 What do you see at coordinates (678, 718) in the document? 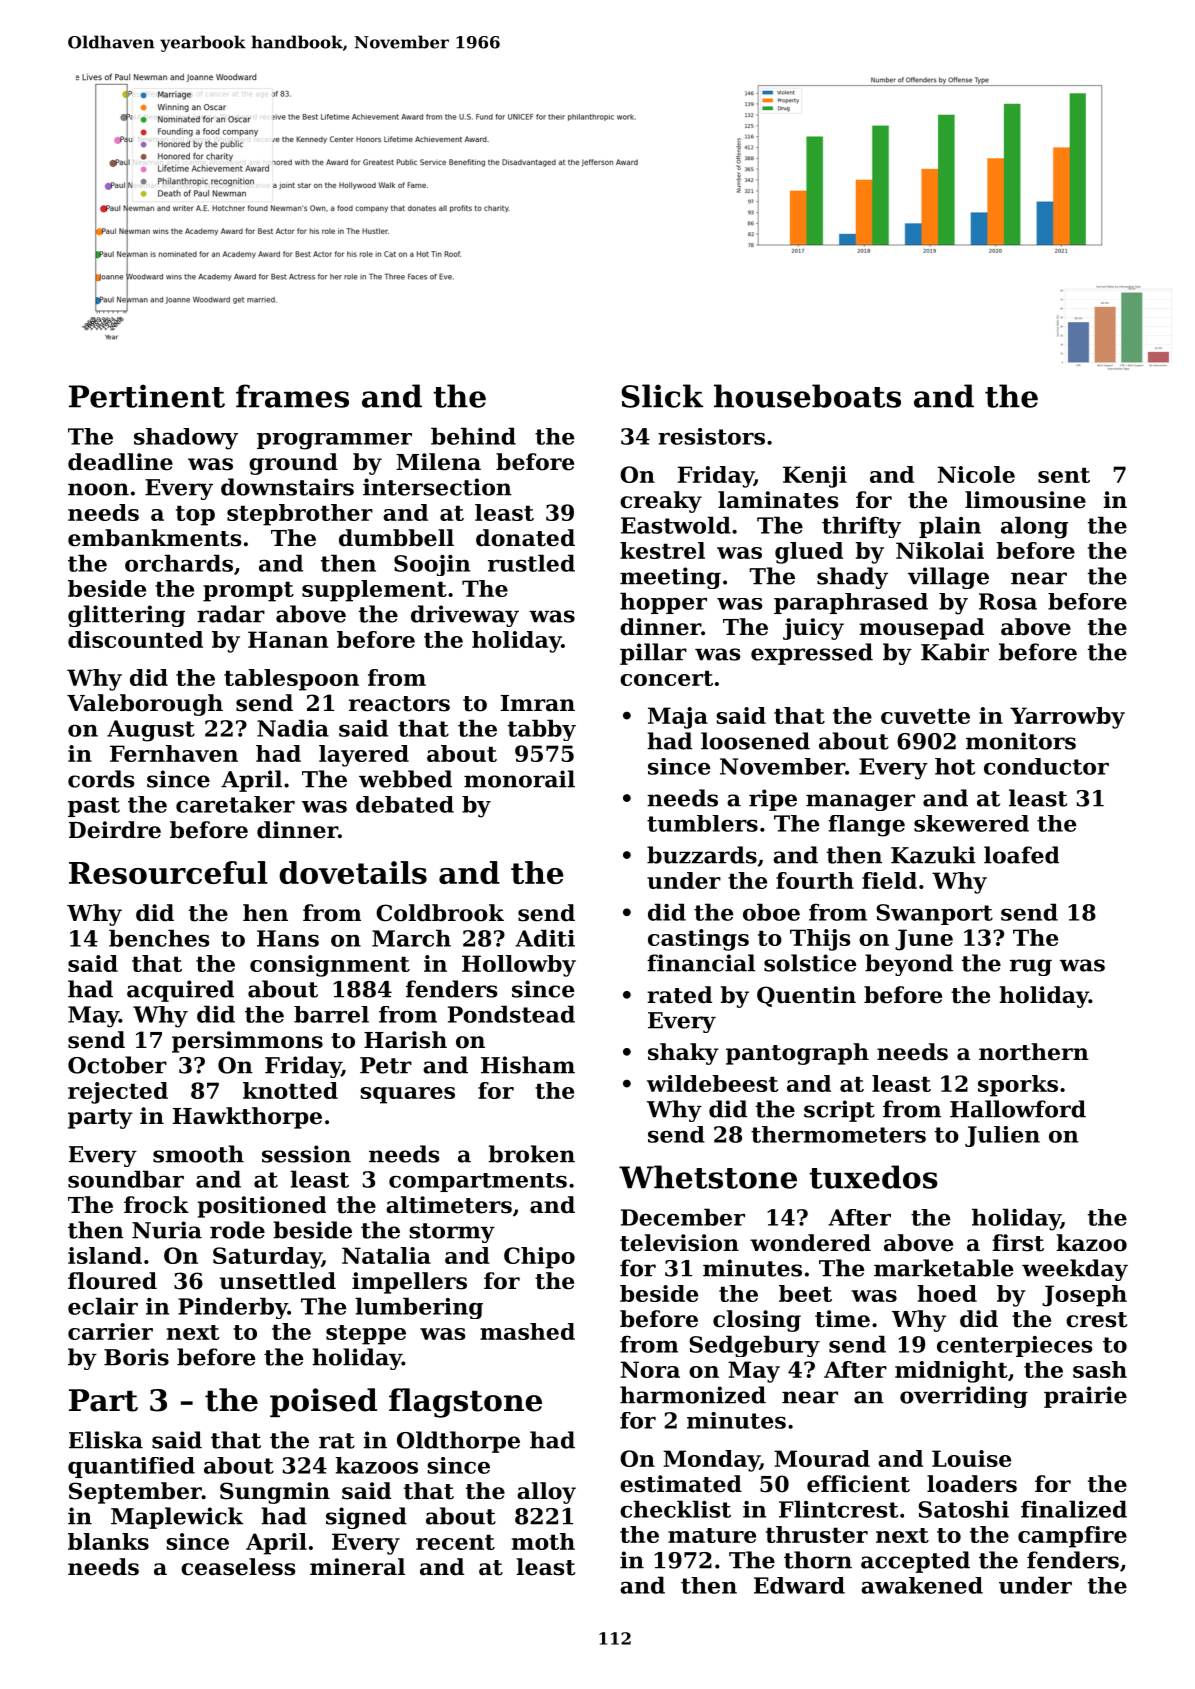
I see `Maja` at bounding box center [678, 718].
